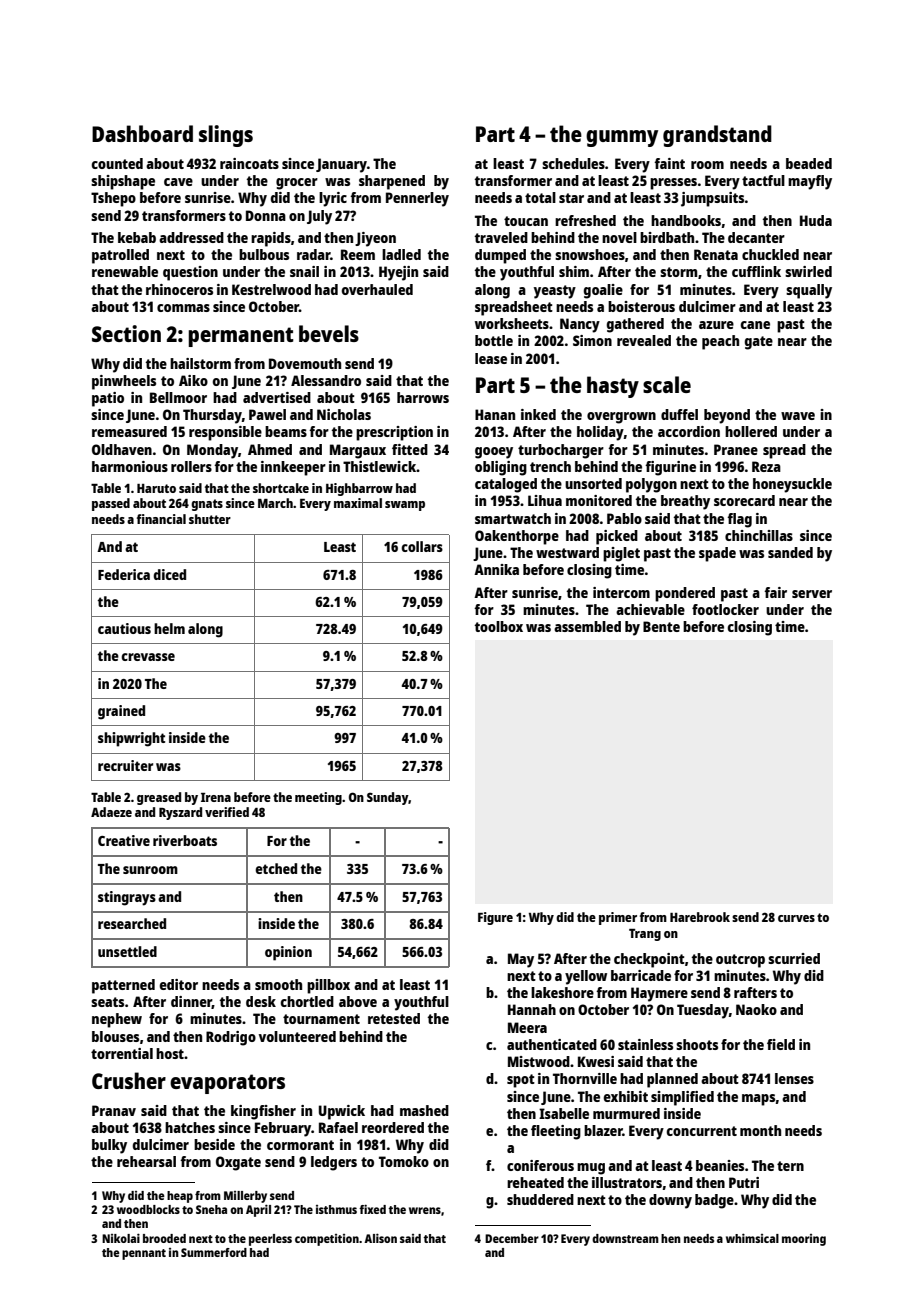  Describe the element at coordinates (214, 1252) in the screenshot. I see `Summerford` at that location.
